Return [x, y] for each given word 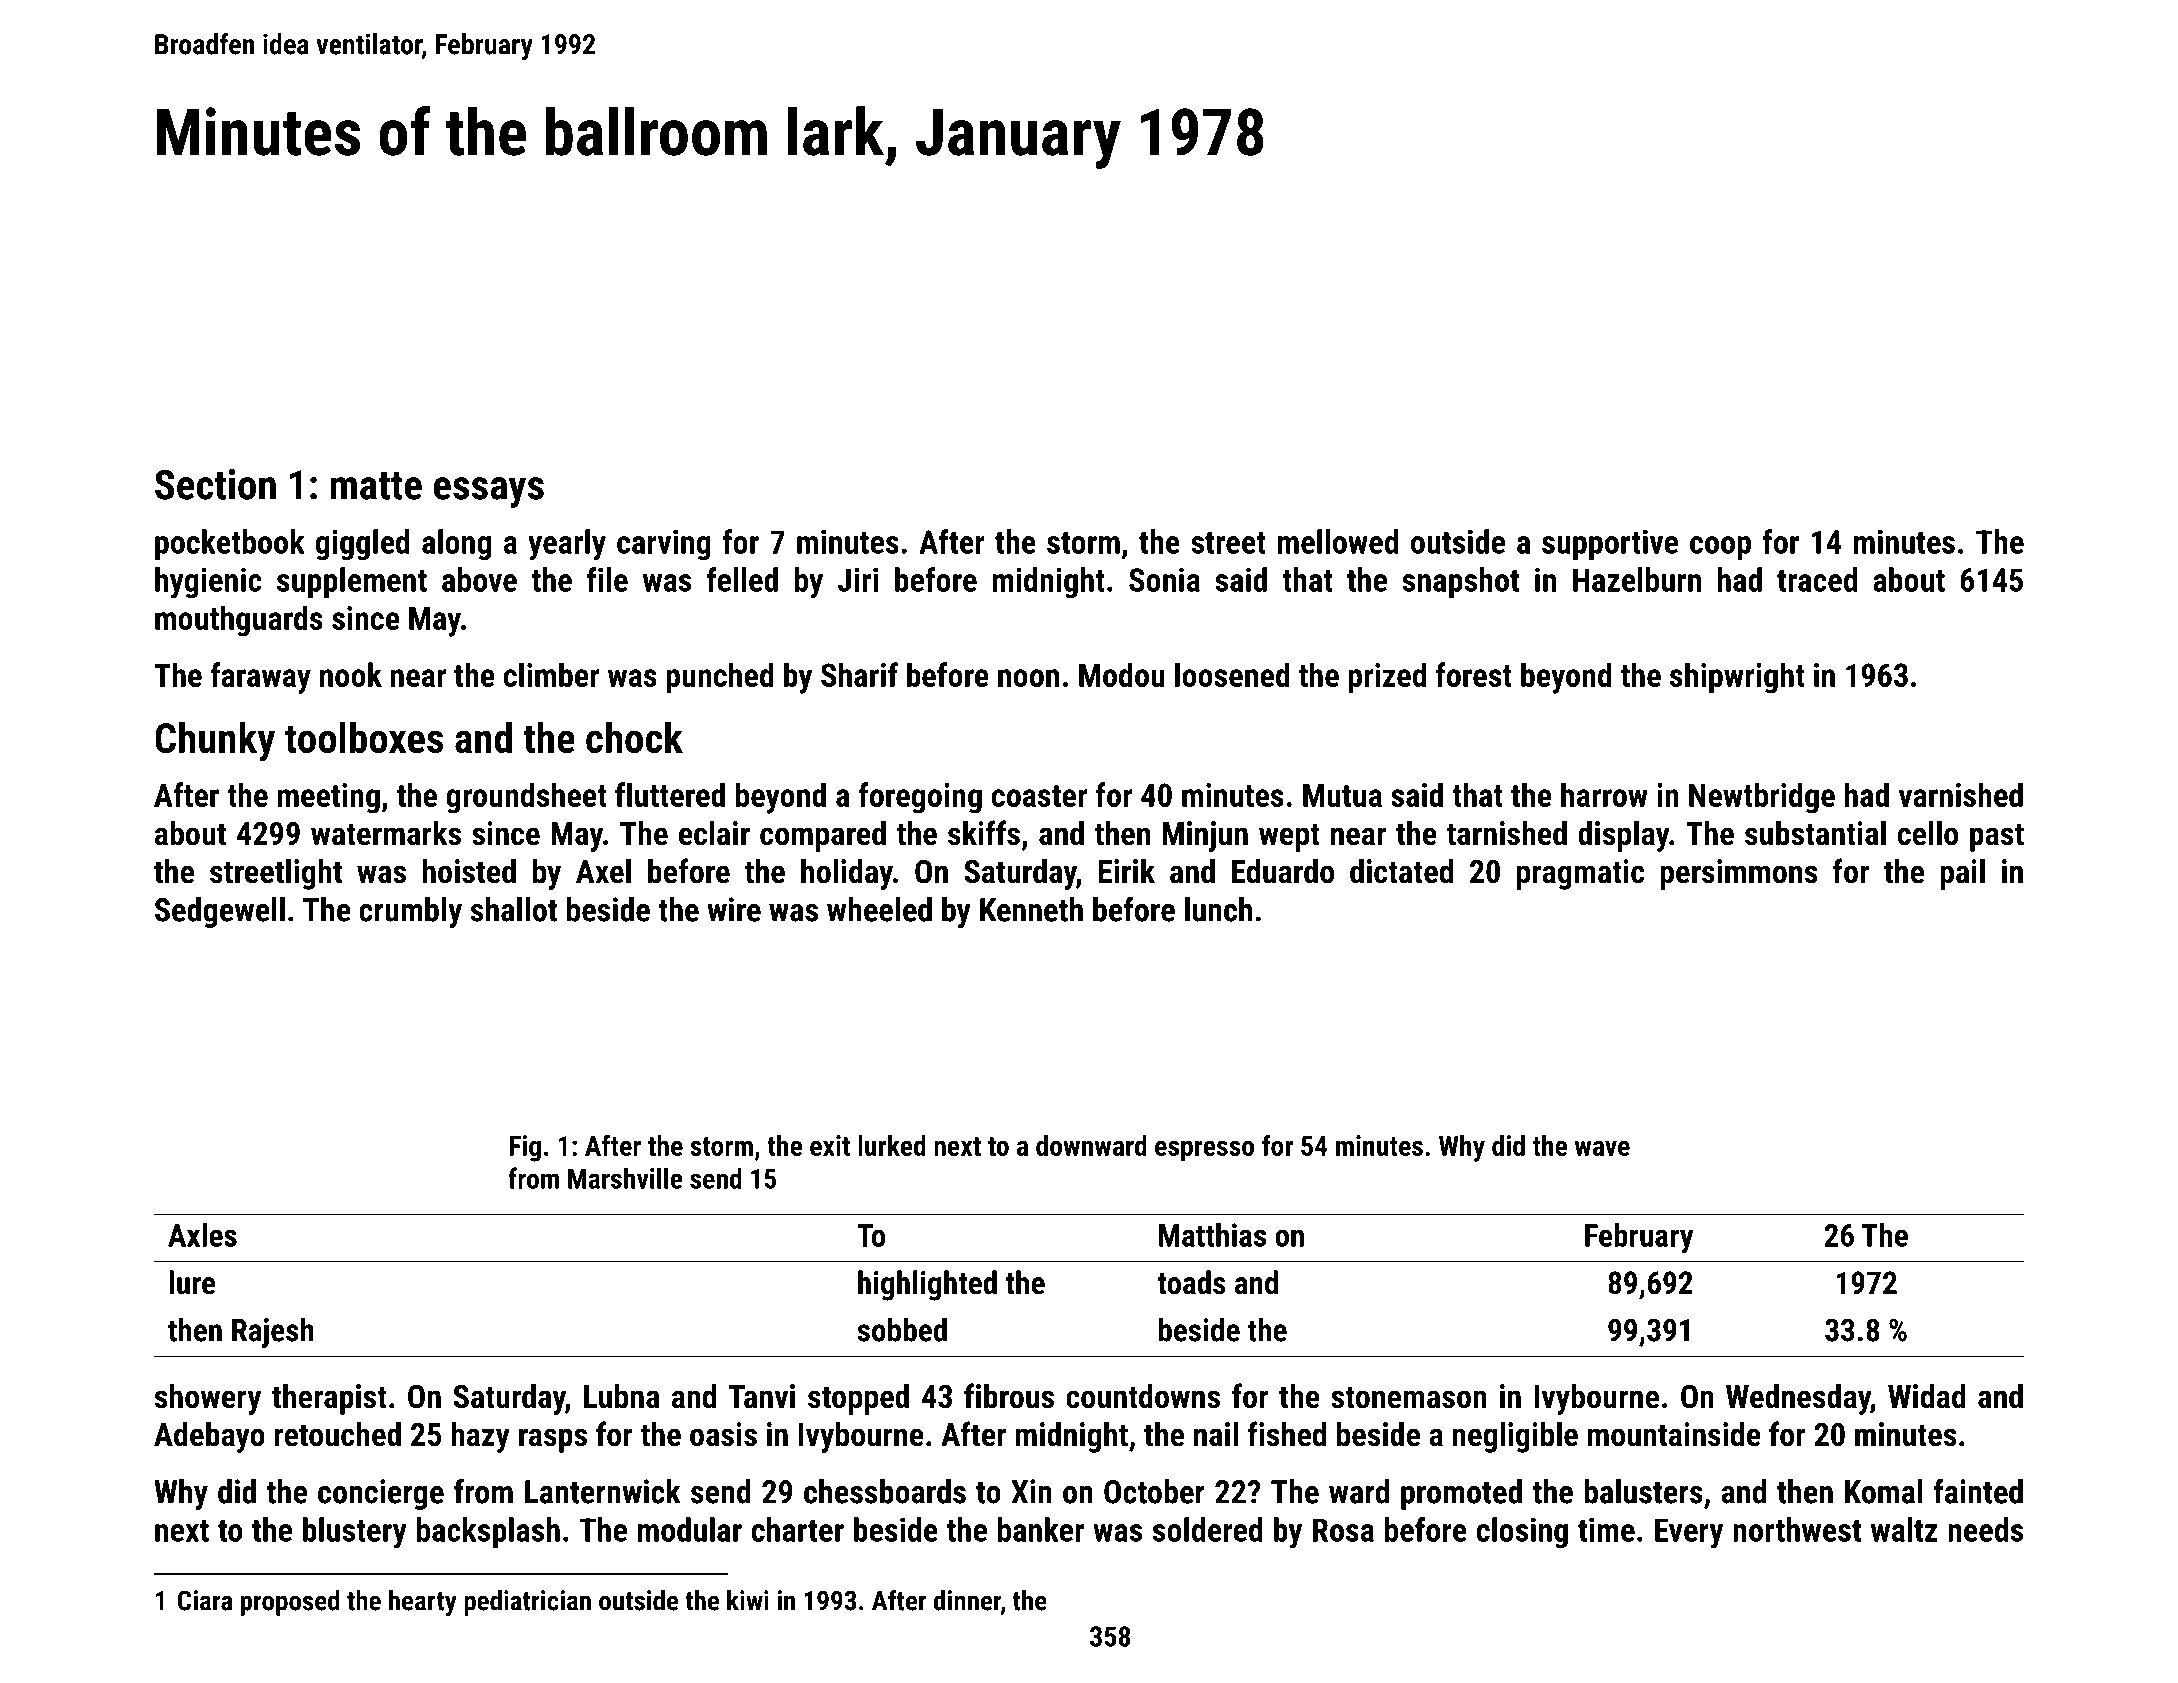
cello [1928, 833]
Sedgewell [220, 912]
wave [1602, 1148]
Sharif [859, 674]
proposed [290, 1603]
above [479, 579]
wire [734, 909]
